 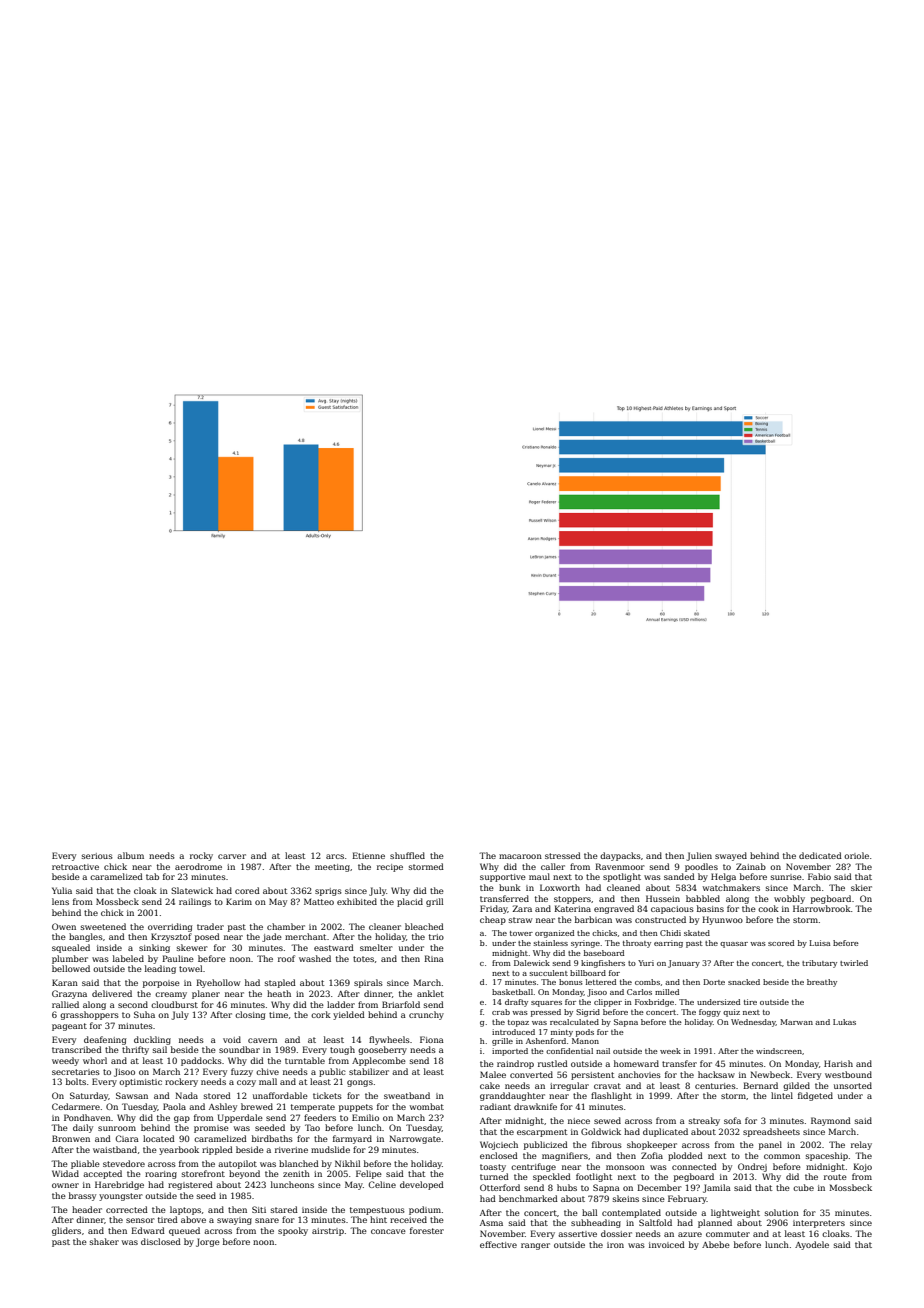 What do you see at coordinates (148, 1230) in the screenshot?
I see `Edward` at bounding box center [148, 1230].
